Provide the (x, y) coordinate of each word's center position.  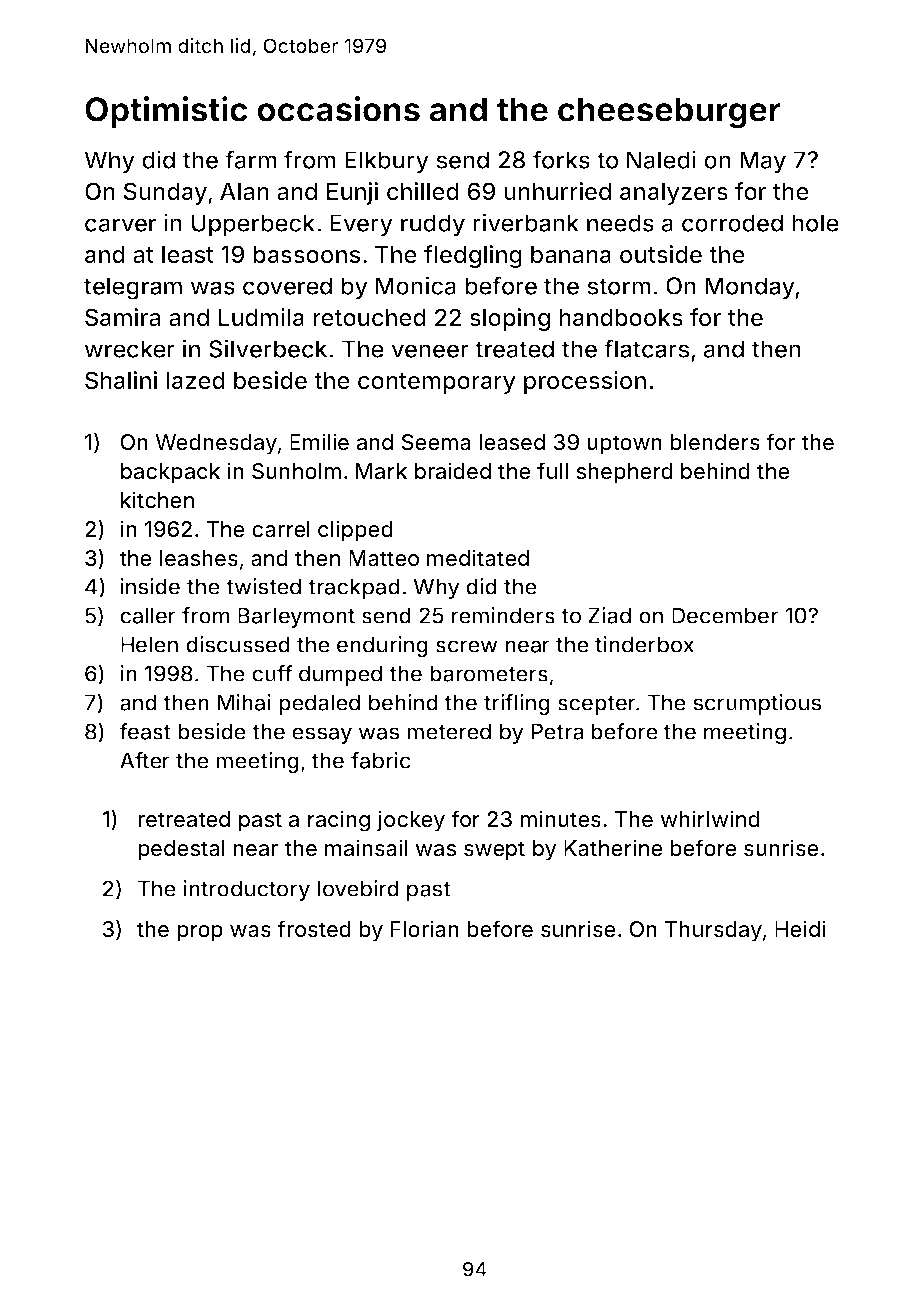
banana (571, 255)
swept (494, 851)
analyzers (674, 194)
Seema (436, 442)
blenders (715, 442)
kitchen (157, 499)
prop (200, 933)
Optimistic (166, 112)
